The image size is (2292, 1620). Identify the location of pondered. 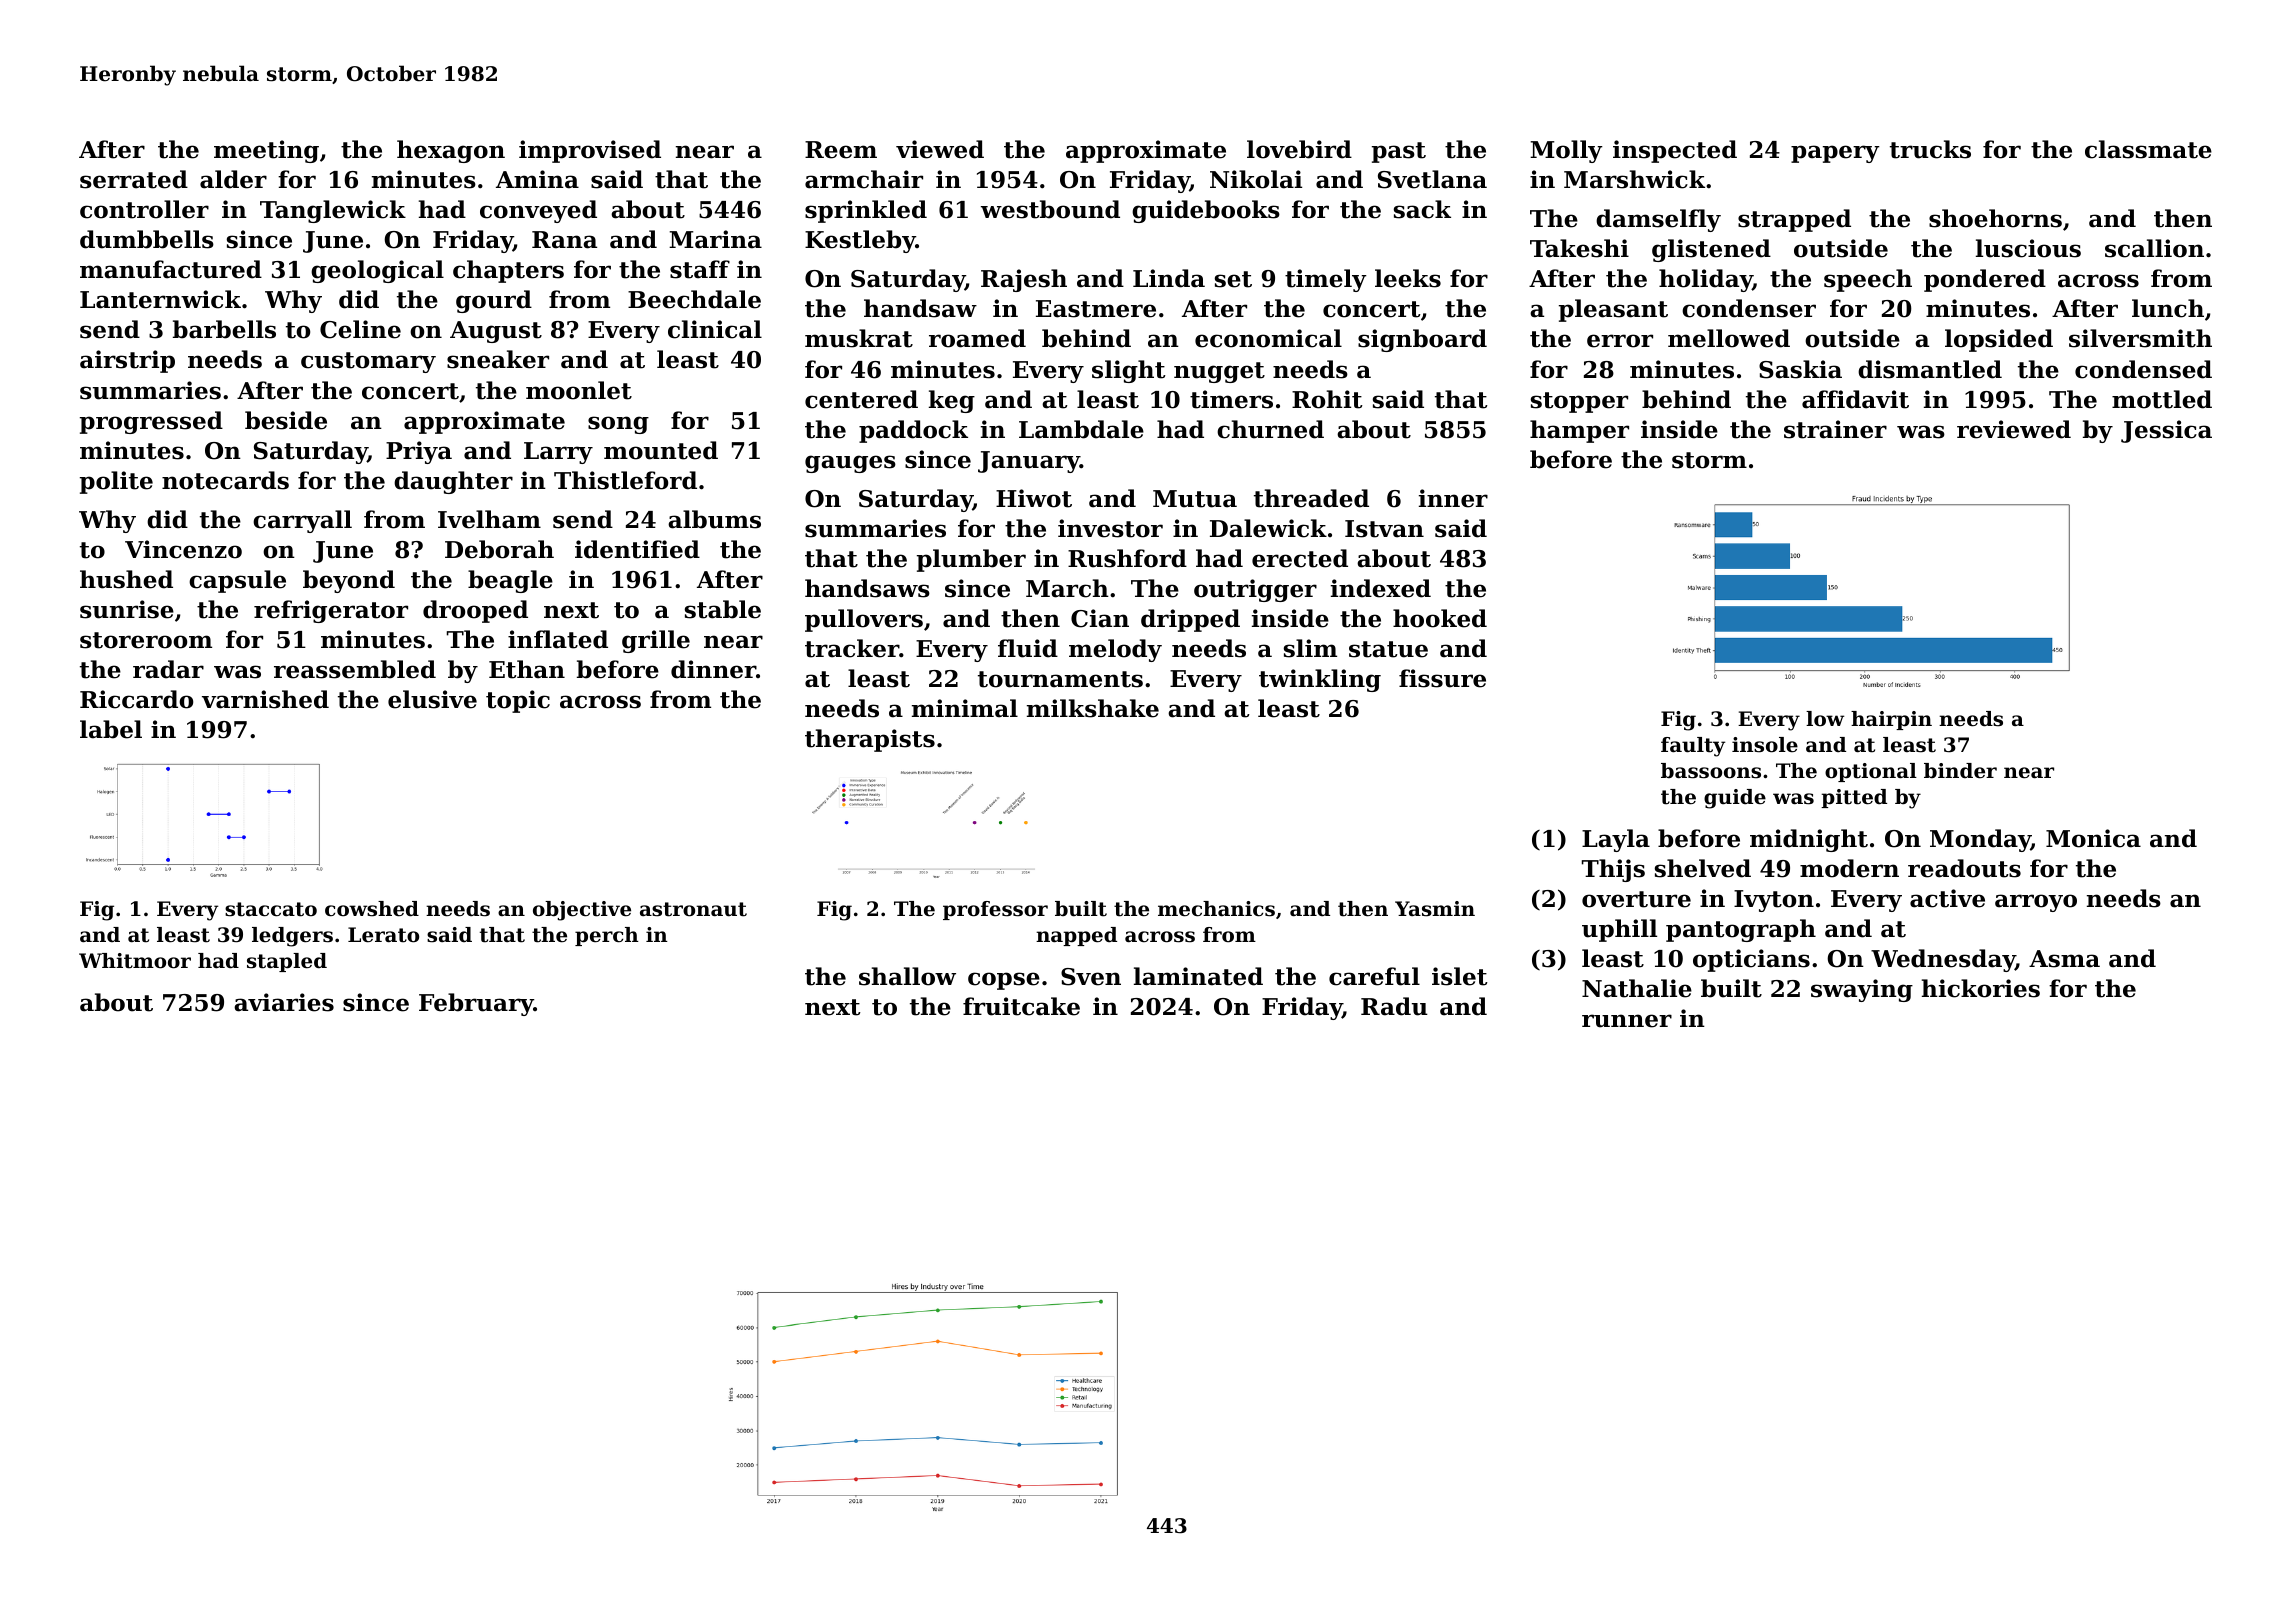
(1985, 280).
